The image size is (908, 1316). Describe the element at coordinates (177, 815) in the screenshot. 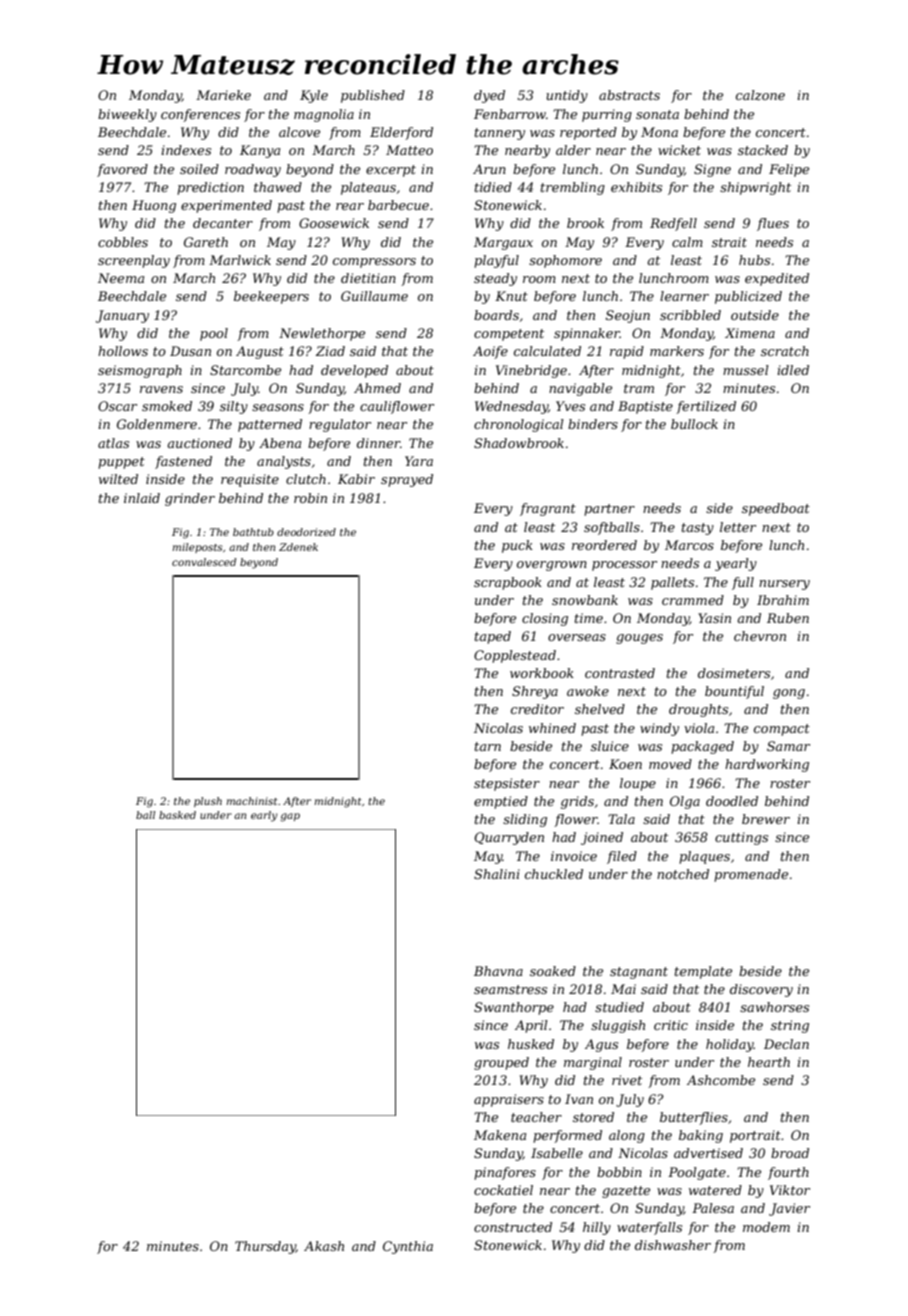

I see `basked` at that location.
